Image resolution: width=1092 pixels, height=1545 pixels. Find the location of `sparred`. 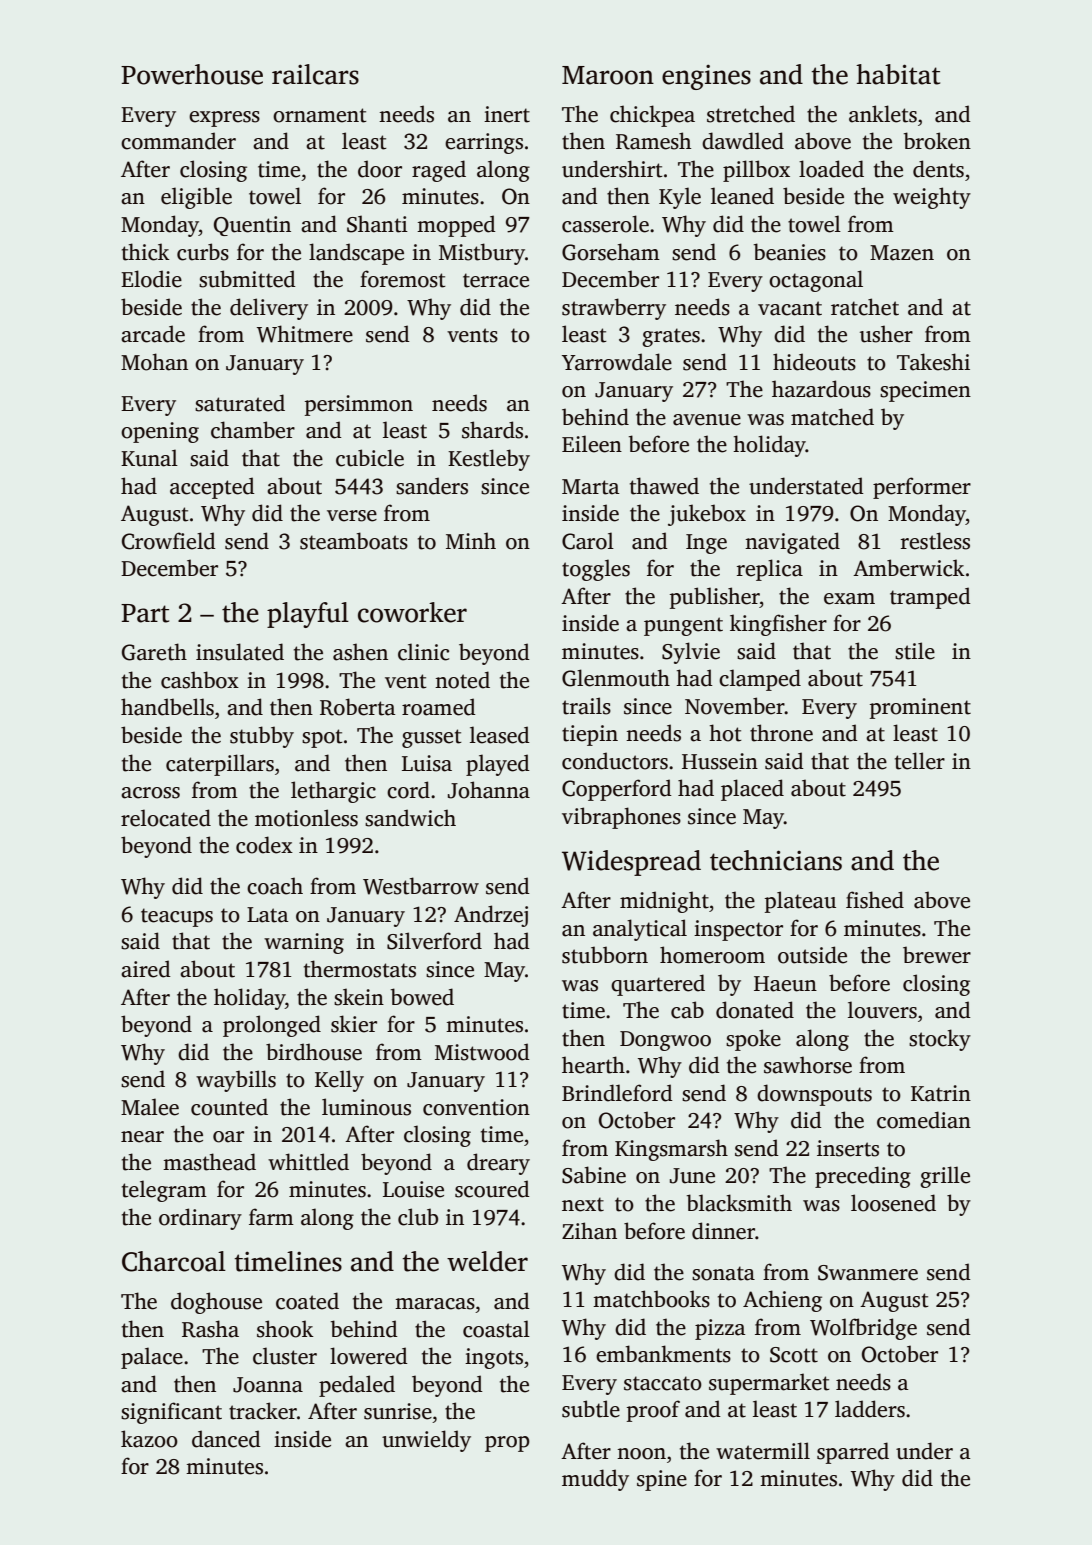

sparred is located at coordinates (853, 1453).
